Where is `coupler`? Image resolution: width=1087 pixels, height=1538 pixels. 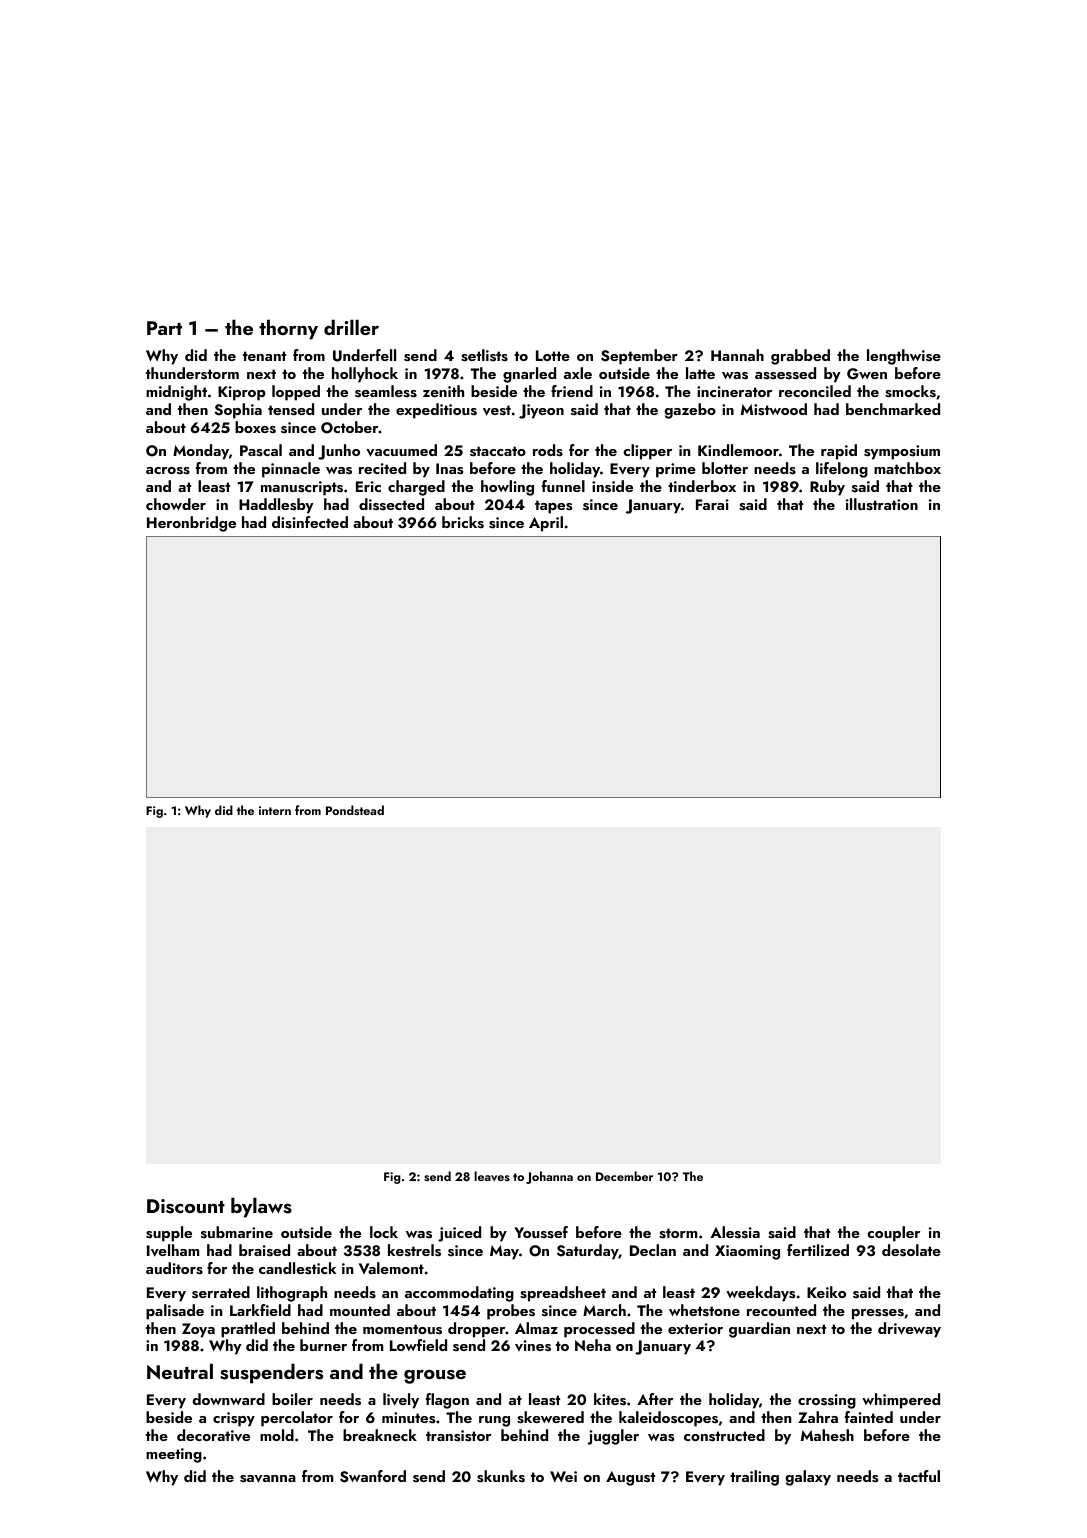 coupler is located at coordinates (893, 1234).
